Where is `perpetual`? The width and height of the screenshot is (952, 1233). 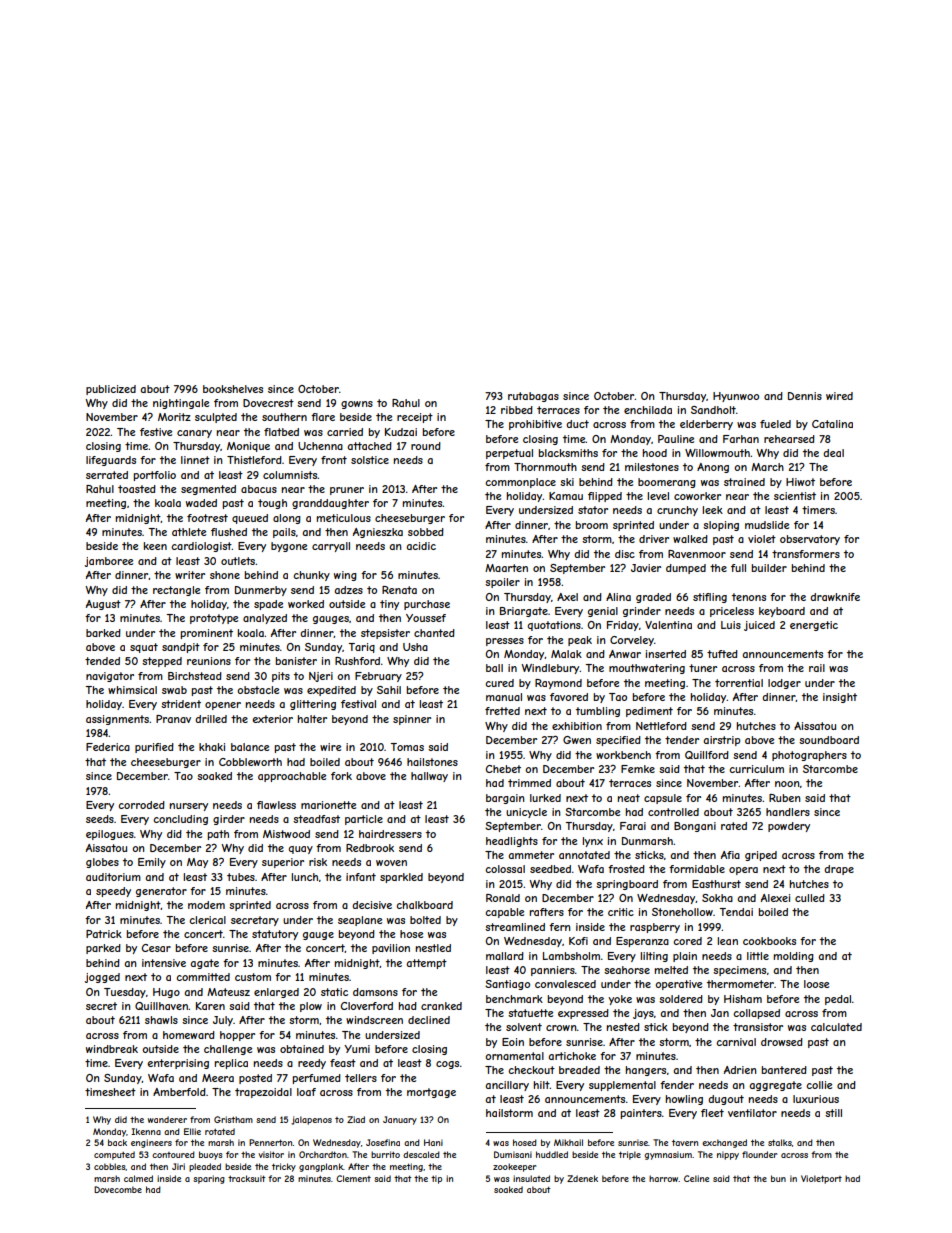 perpetual is located at coordinates (509, 454).
